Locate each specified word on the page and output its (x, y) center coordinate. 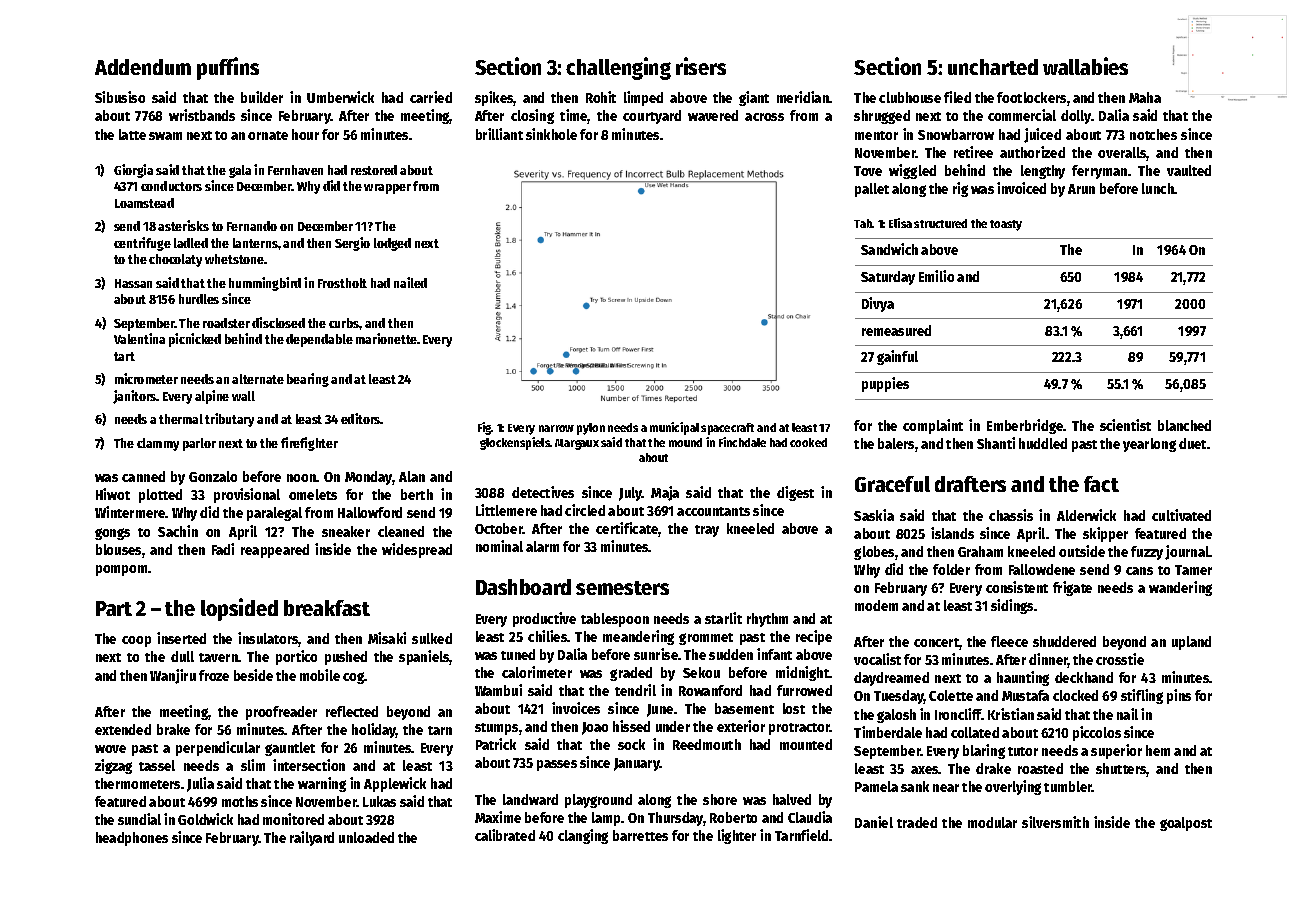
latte (132, 134)
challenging (618, 68)
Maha (1145, 97)
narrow (556, 428)
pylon (591, 429)
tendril (635, 690)
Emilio (936, 276)
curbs (344, 323)
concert (937, 644)
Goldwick (205, 819)
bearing (308, 380)
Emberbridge (1025, 426)
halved (792, 799)
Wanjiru (173, 676)
